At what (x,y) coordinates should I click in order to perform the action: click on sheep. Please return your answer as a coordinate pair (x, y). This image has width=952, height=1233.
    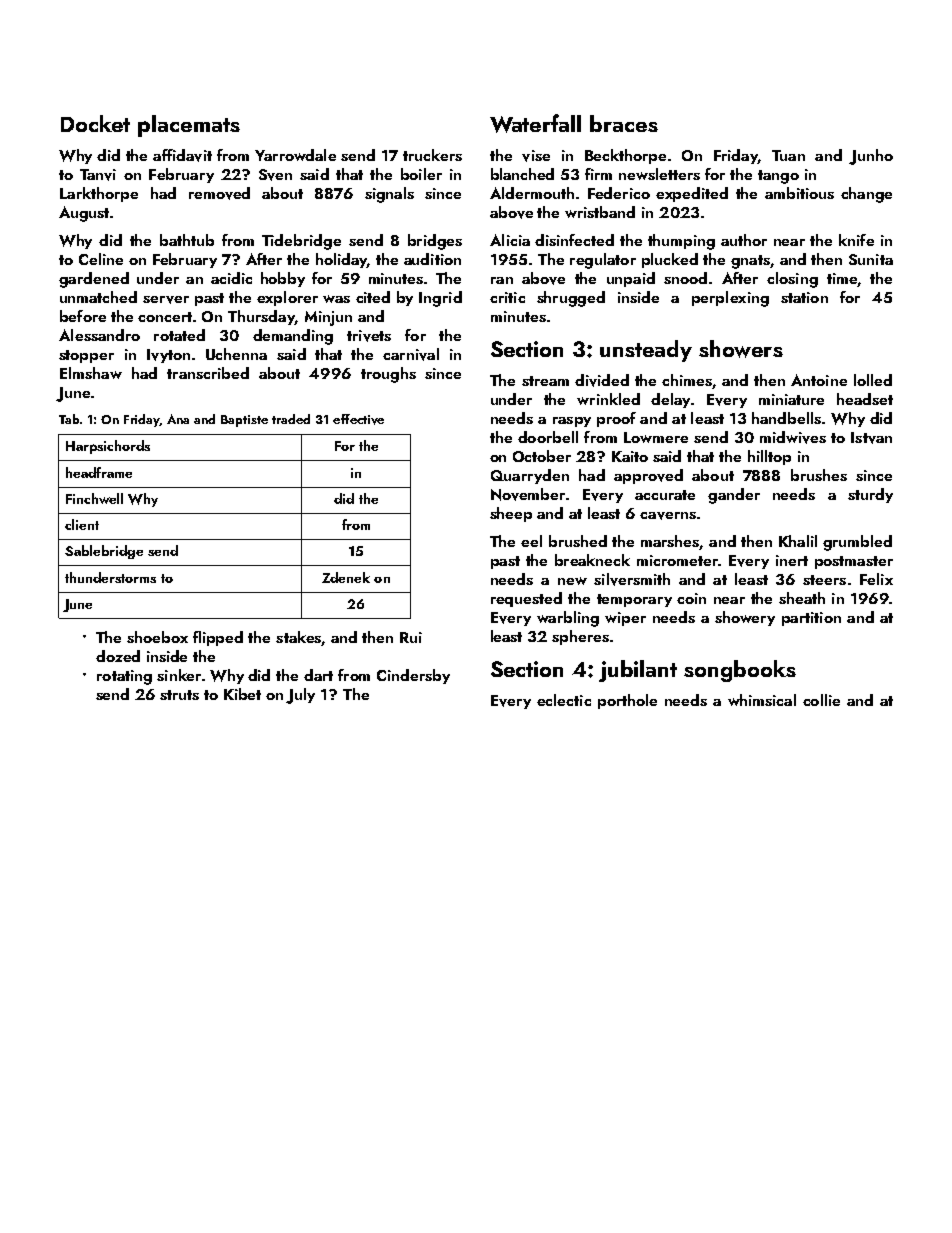
    Looking at the image, I should click on (511, 514).
